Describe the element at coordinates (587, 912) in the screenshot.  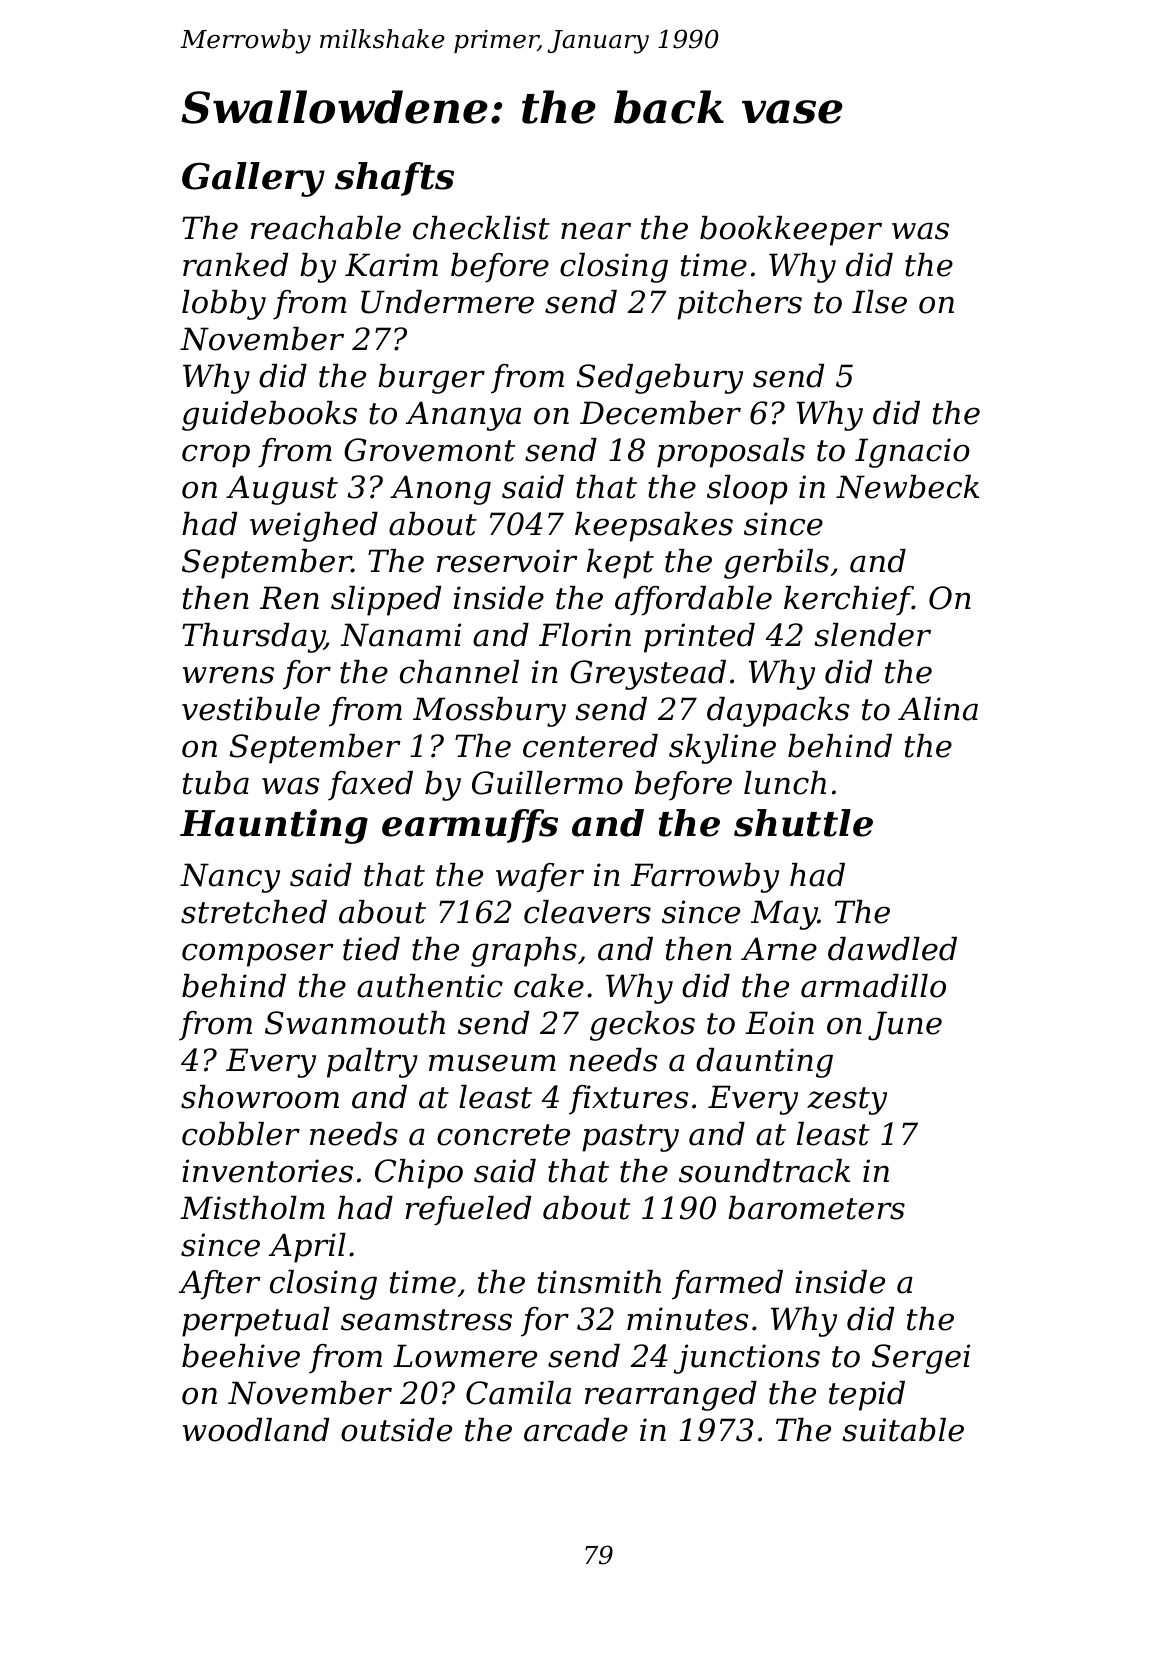
I see `cleavers` at that location.
